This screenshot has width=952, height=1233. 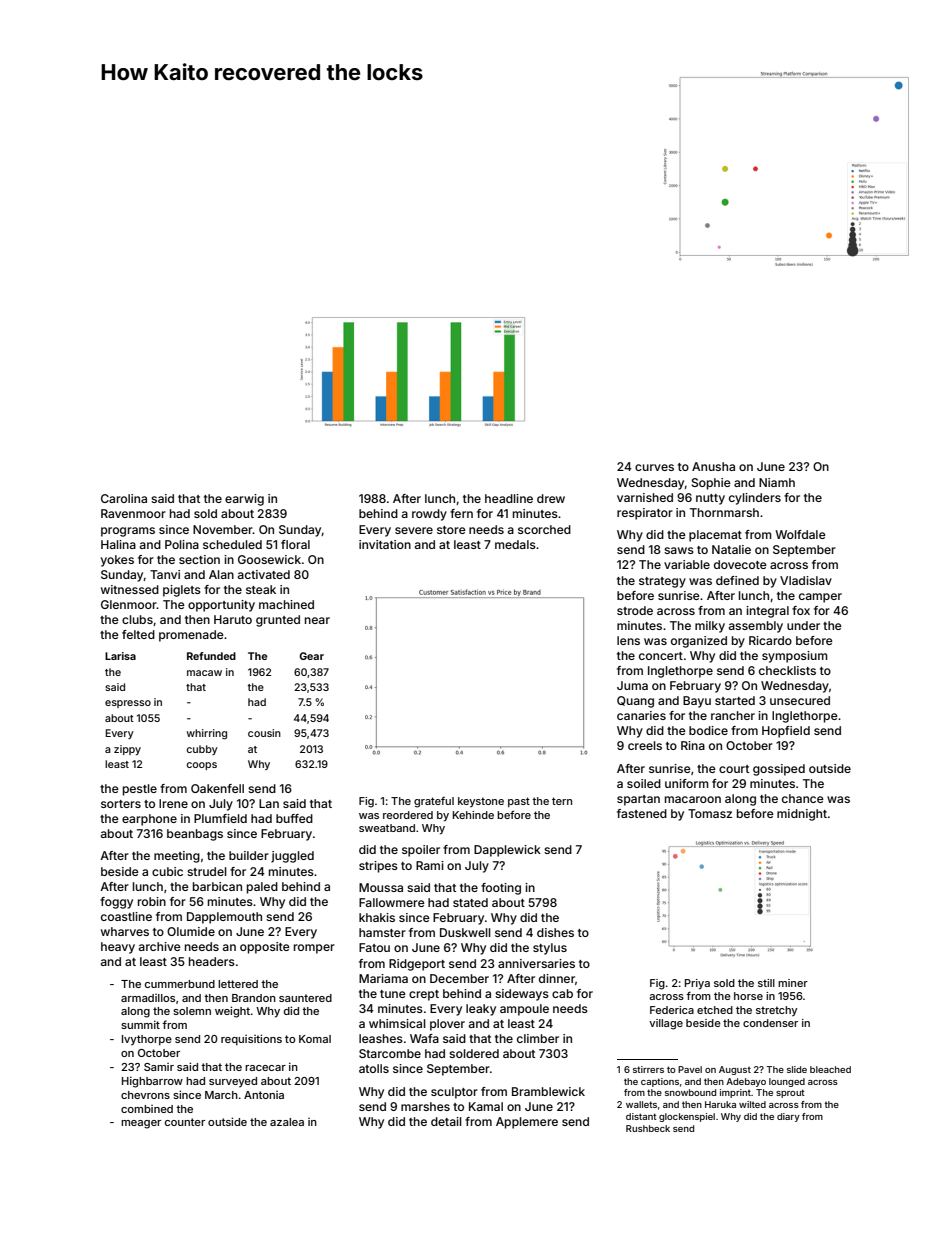 I want to click on counter, so click(x=185, y=1122).
